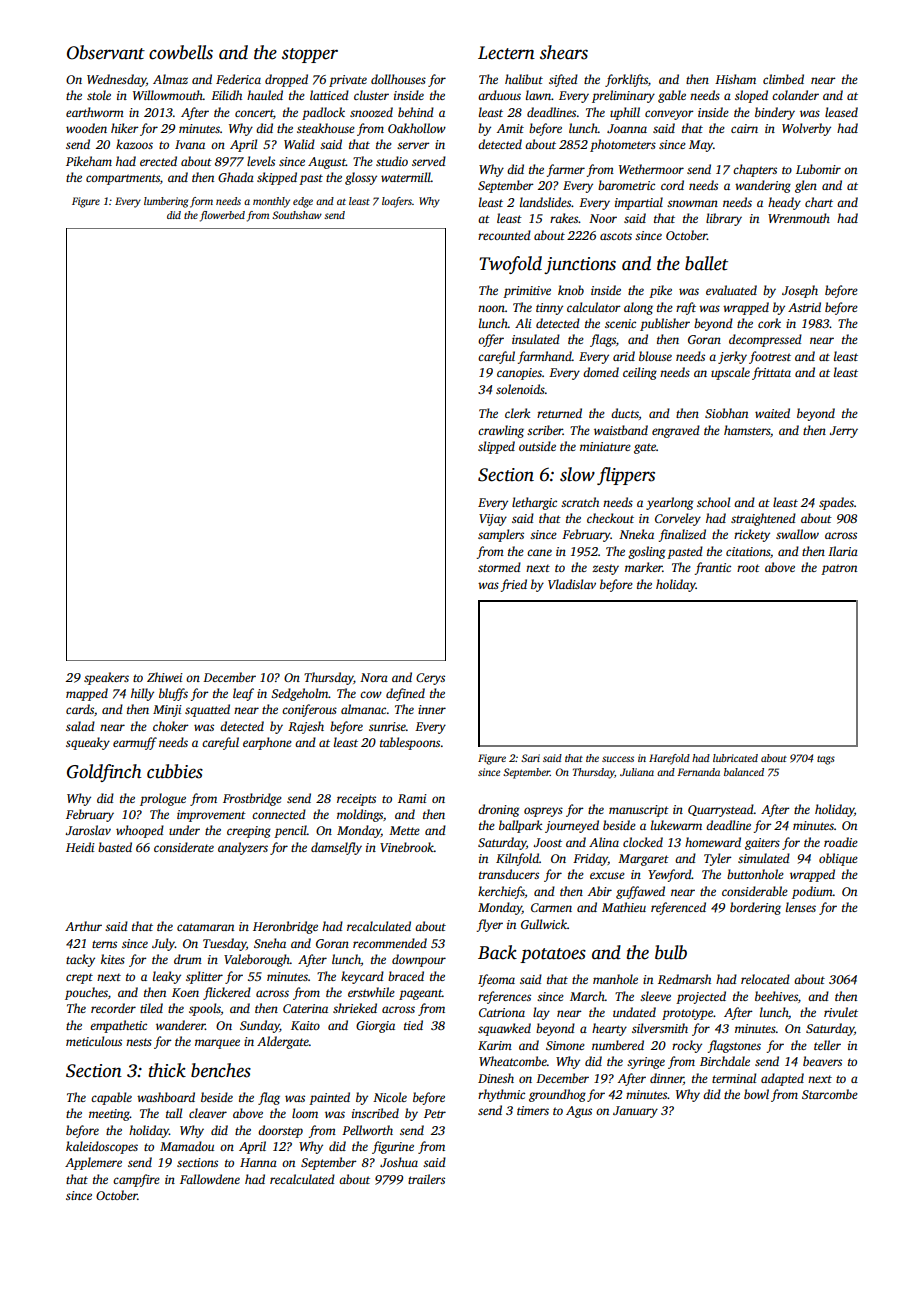 The width and height of the screenshot is (924, 1308). Describe the element at coordinates (635, 1112) in the screenshot. I see `January` at that location.
